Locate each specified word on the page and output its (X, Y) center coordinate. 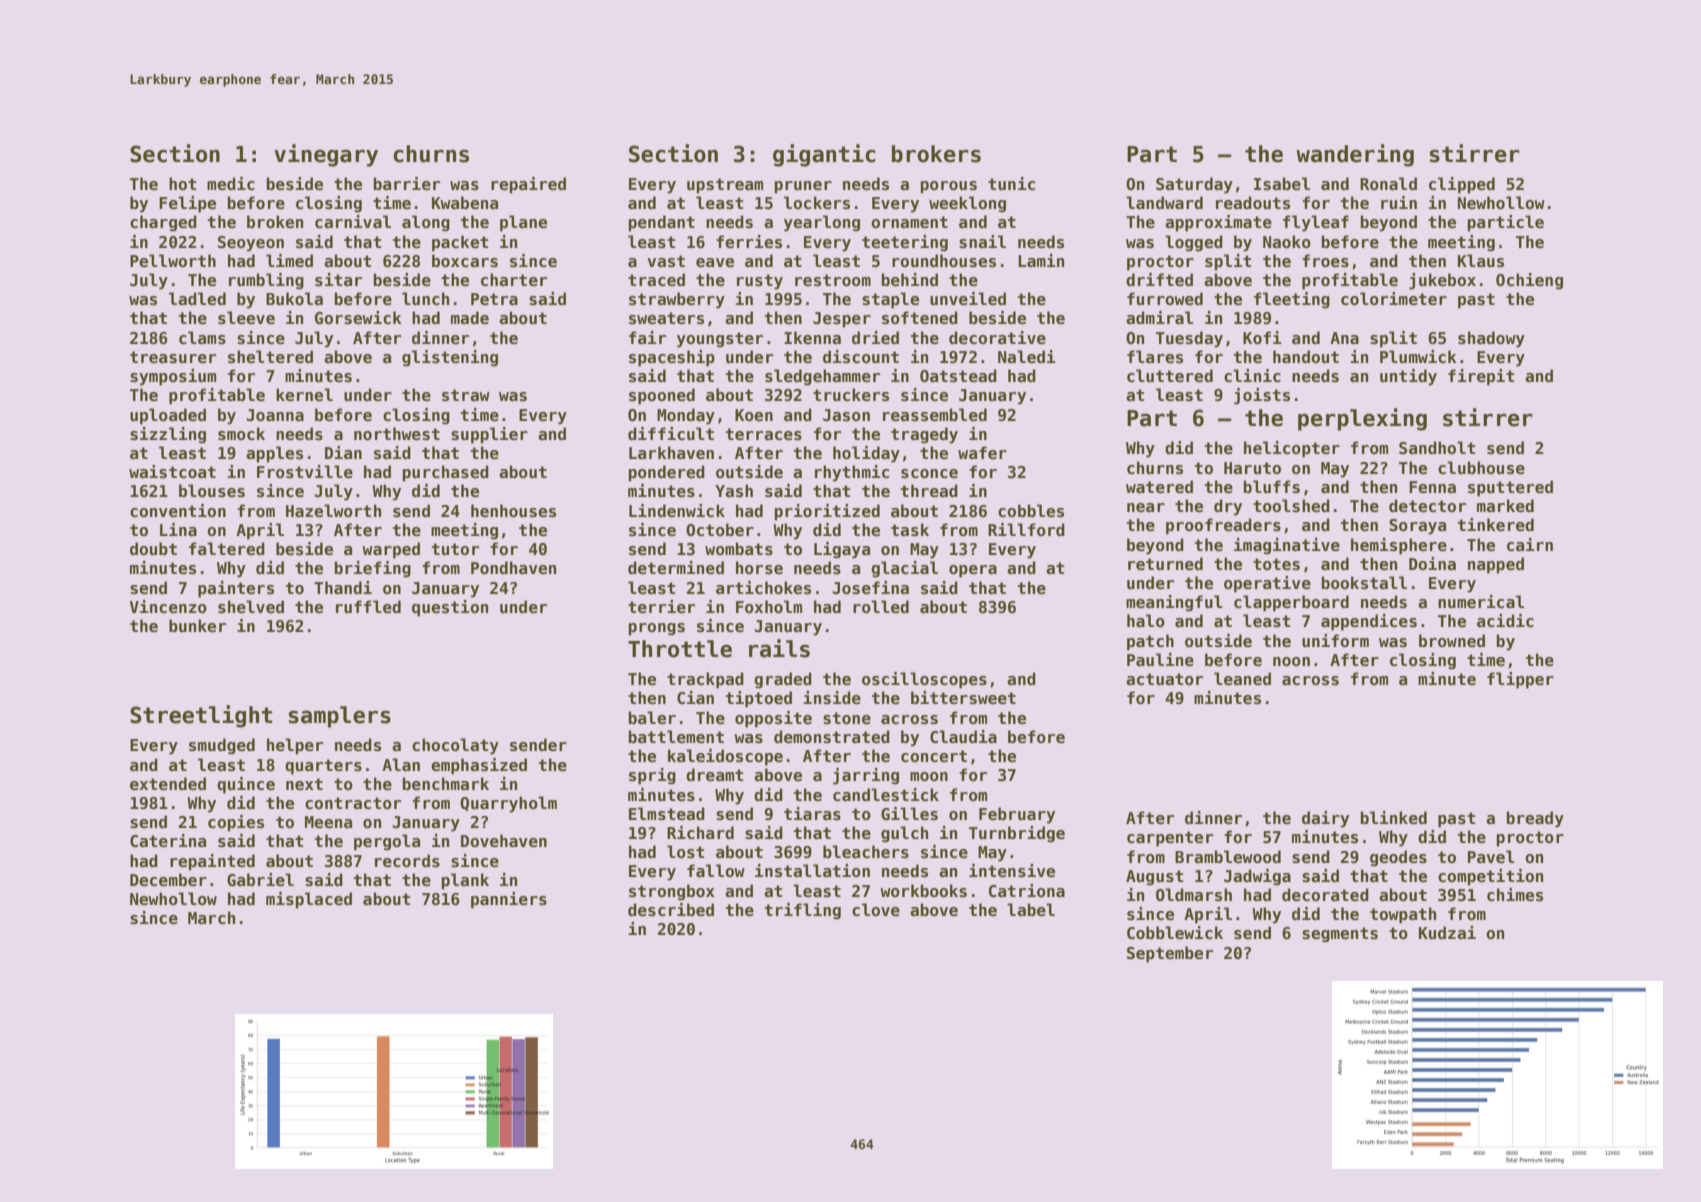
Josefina (871, 588)
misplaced (309, 900)
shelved (251, 607)
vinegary (326, 155)
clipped (1462, 185)
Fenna (1432, 487)
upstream (725, 186)
